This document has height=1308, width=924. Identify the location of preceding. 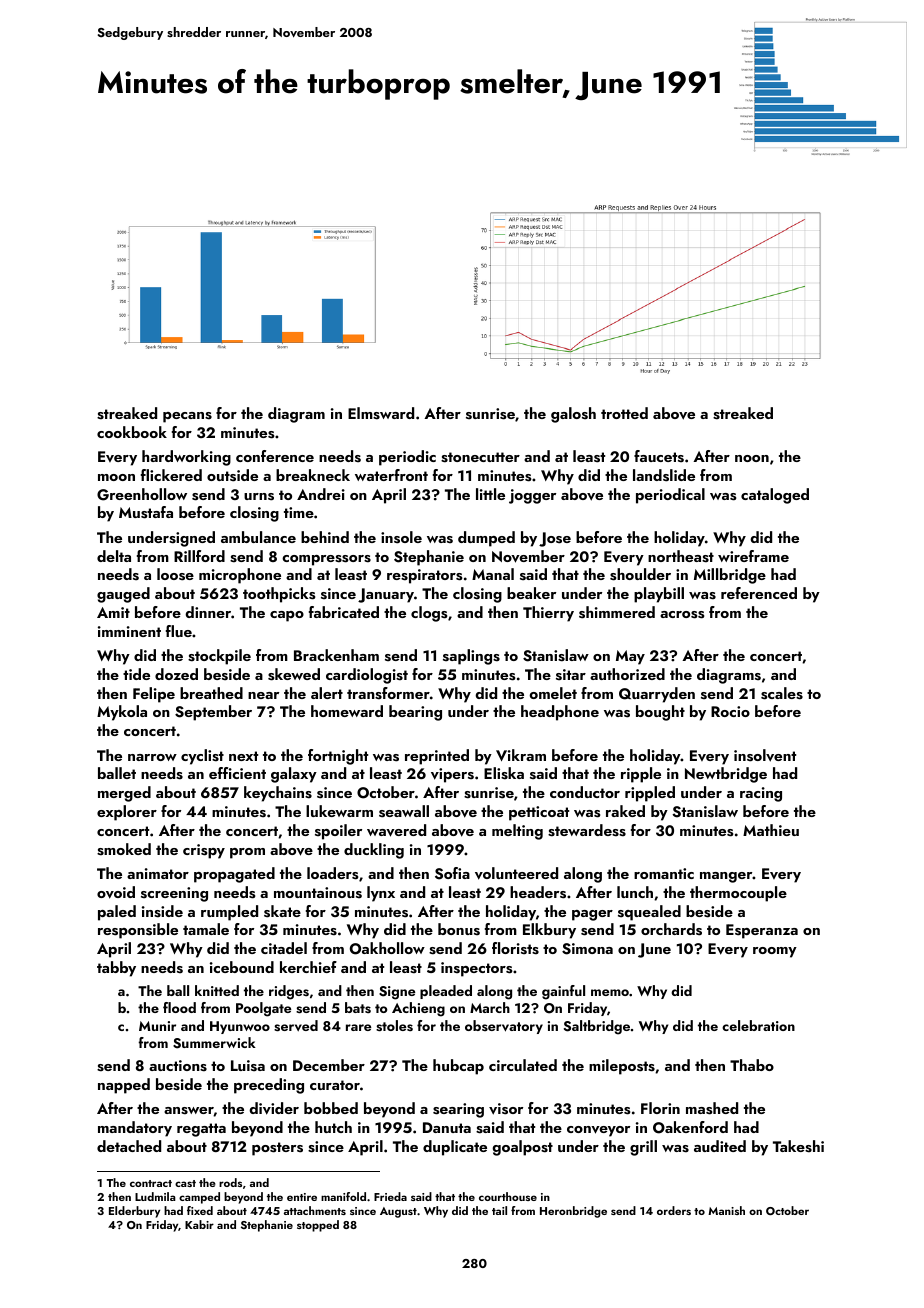
(269, 1086).
